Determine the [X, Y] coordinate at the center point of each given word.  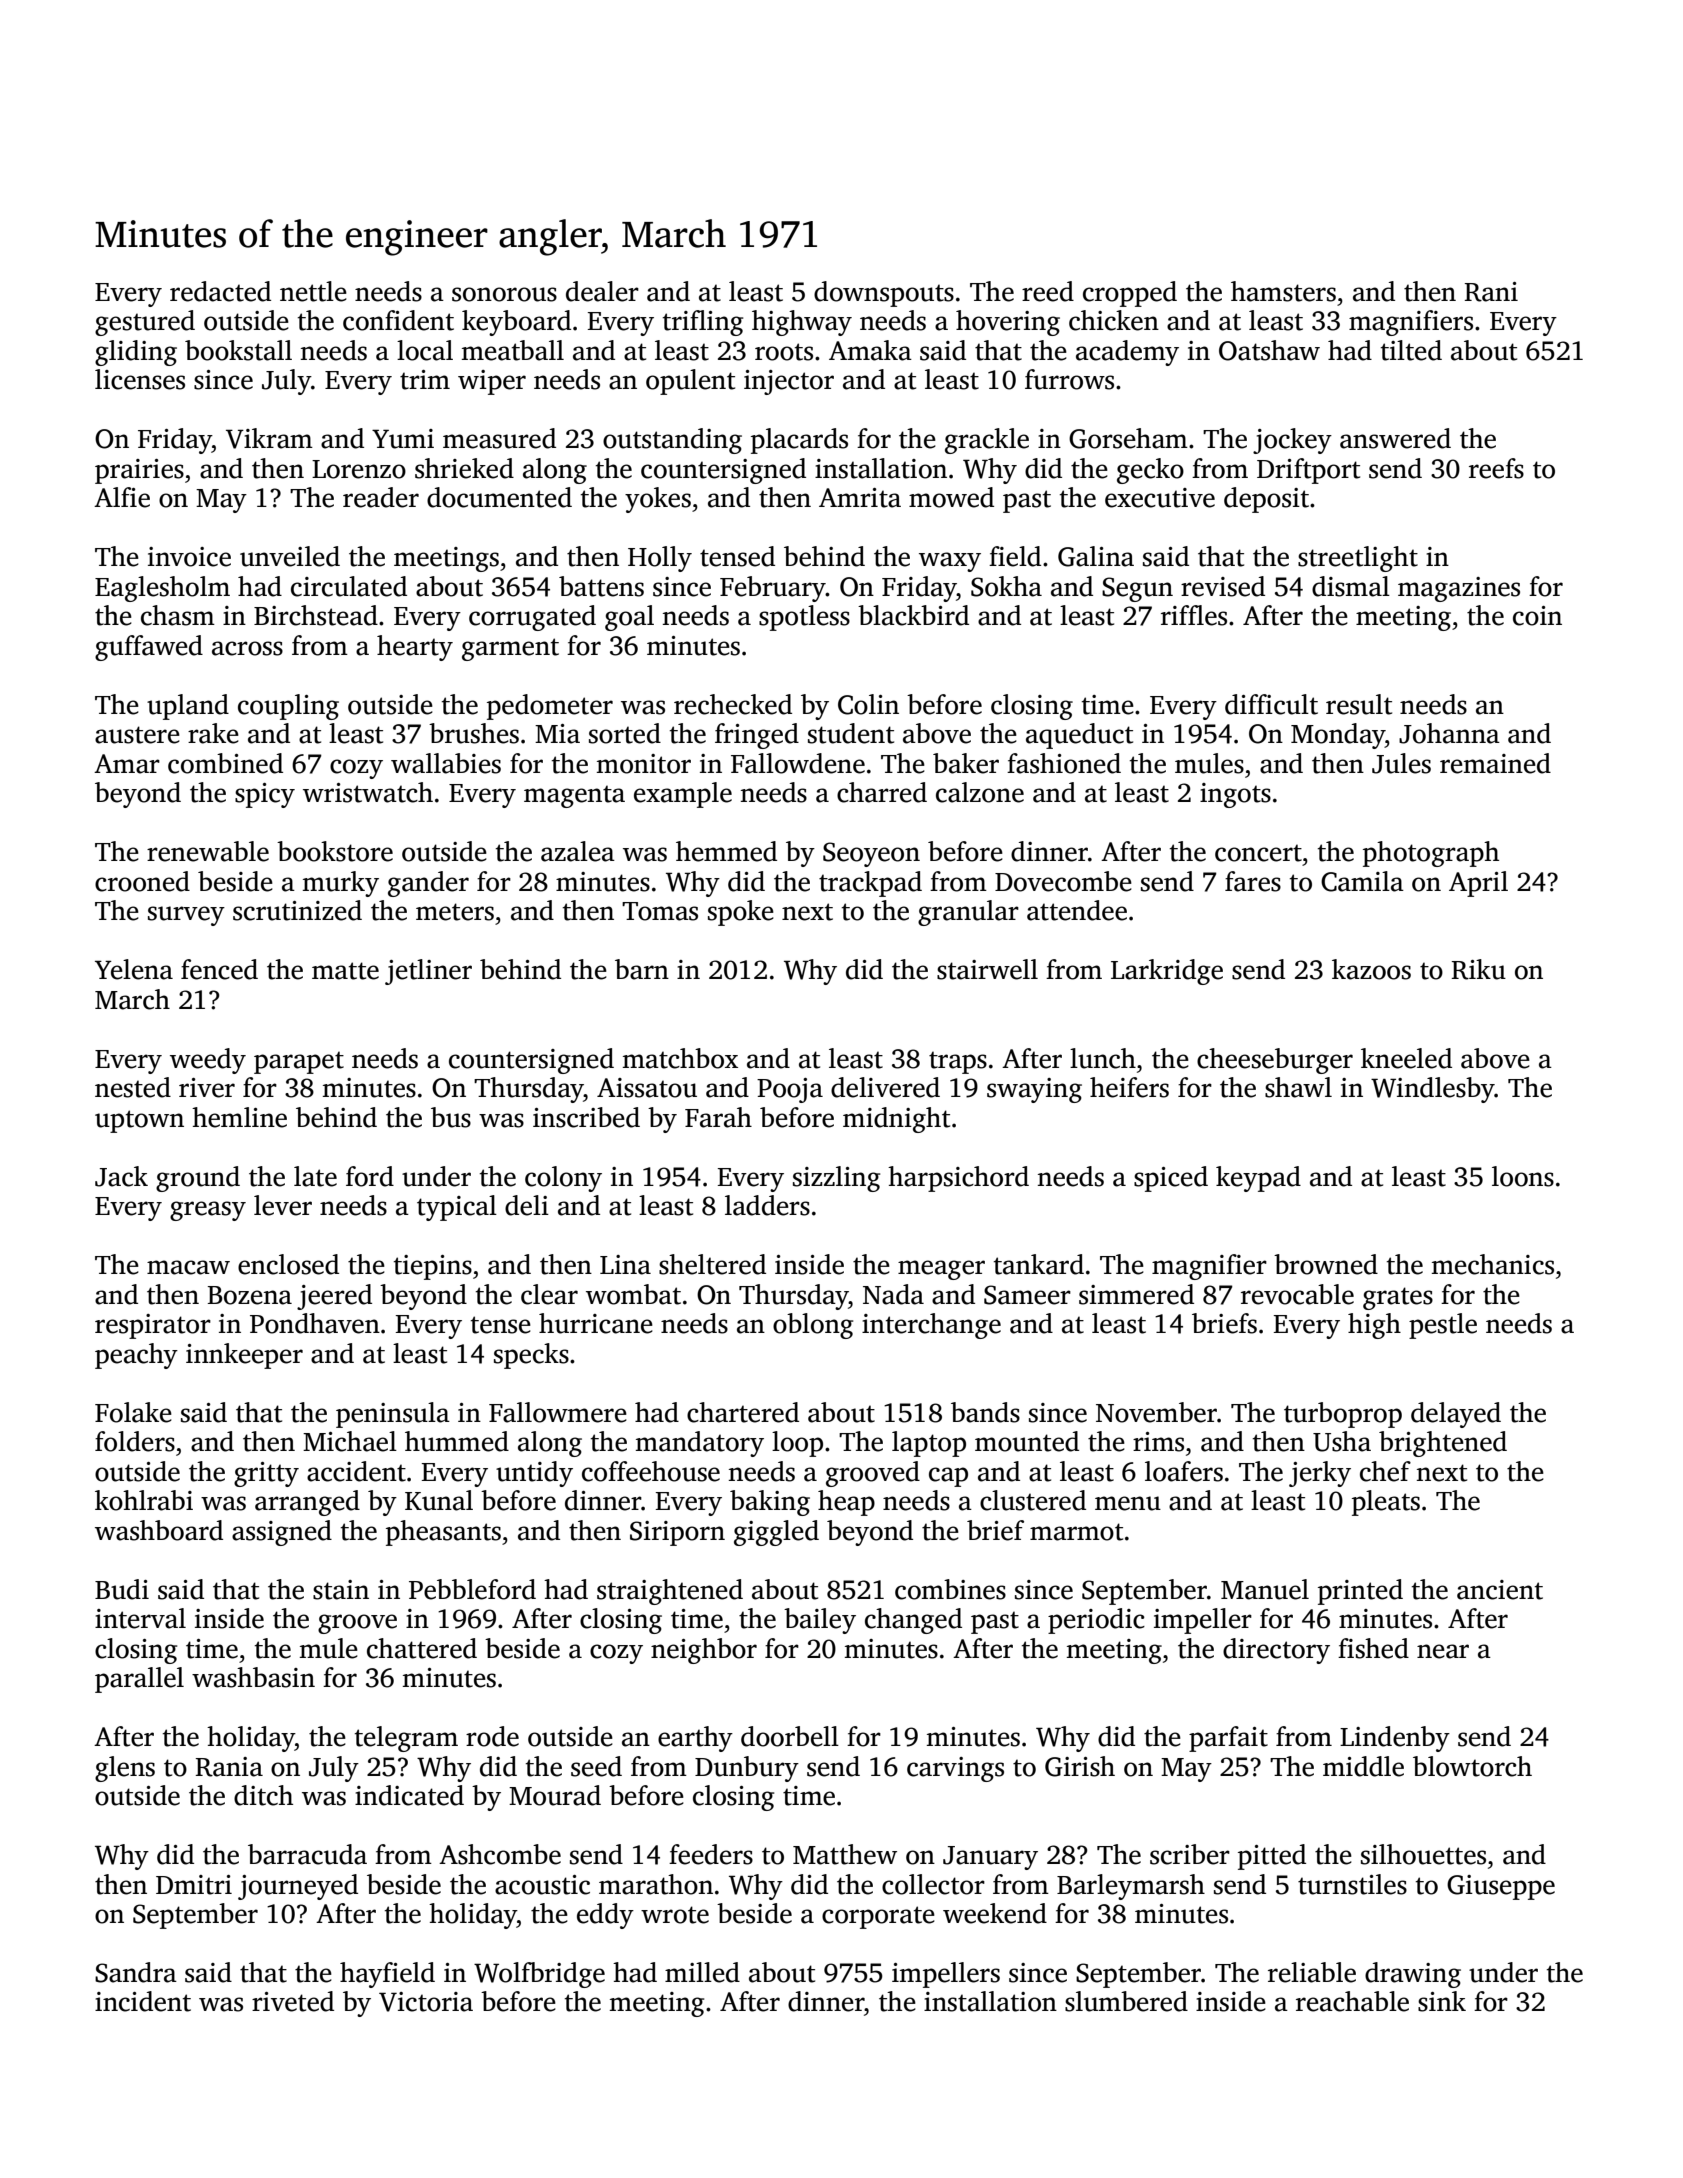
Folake [133, 1412]
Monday [1338, 736]
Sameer [1027, 1295]
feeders [711, 1854]
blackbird [913, 615]
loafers [1184, 1471]
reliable [1312, 1972]
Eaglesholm [162, 589]
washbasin [253, 1677]
